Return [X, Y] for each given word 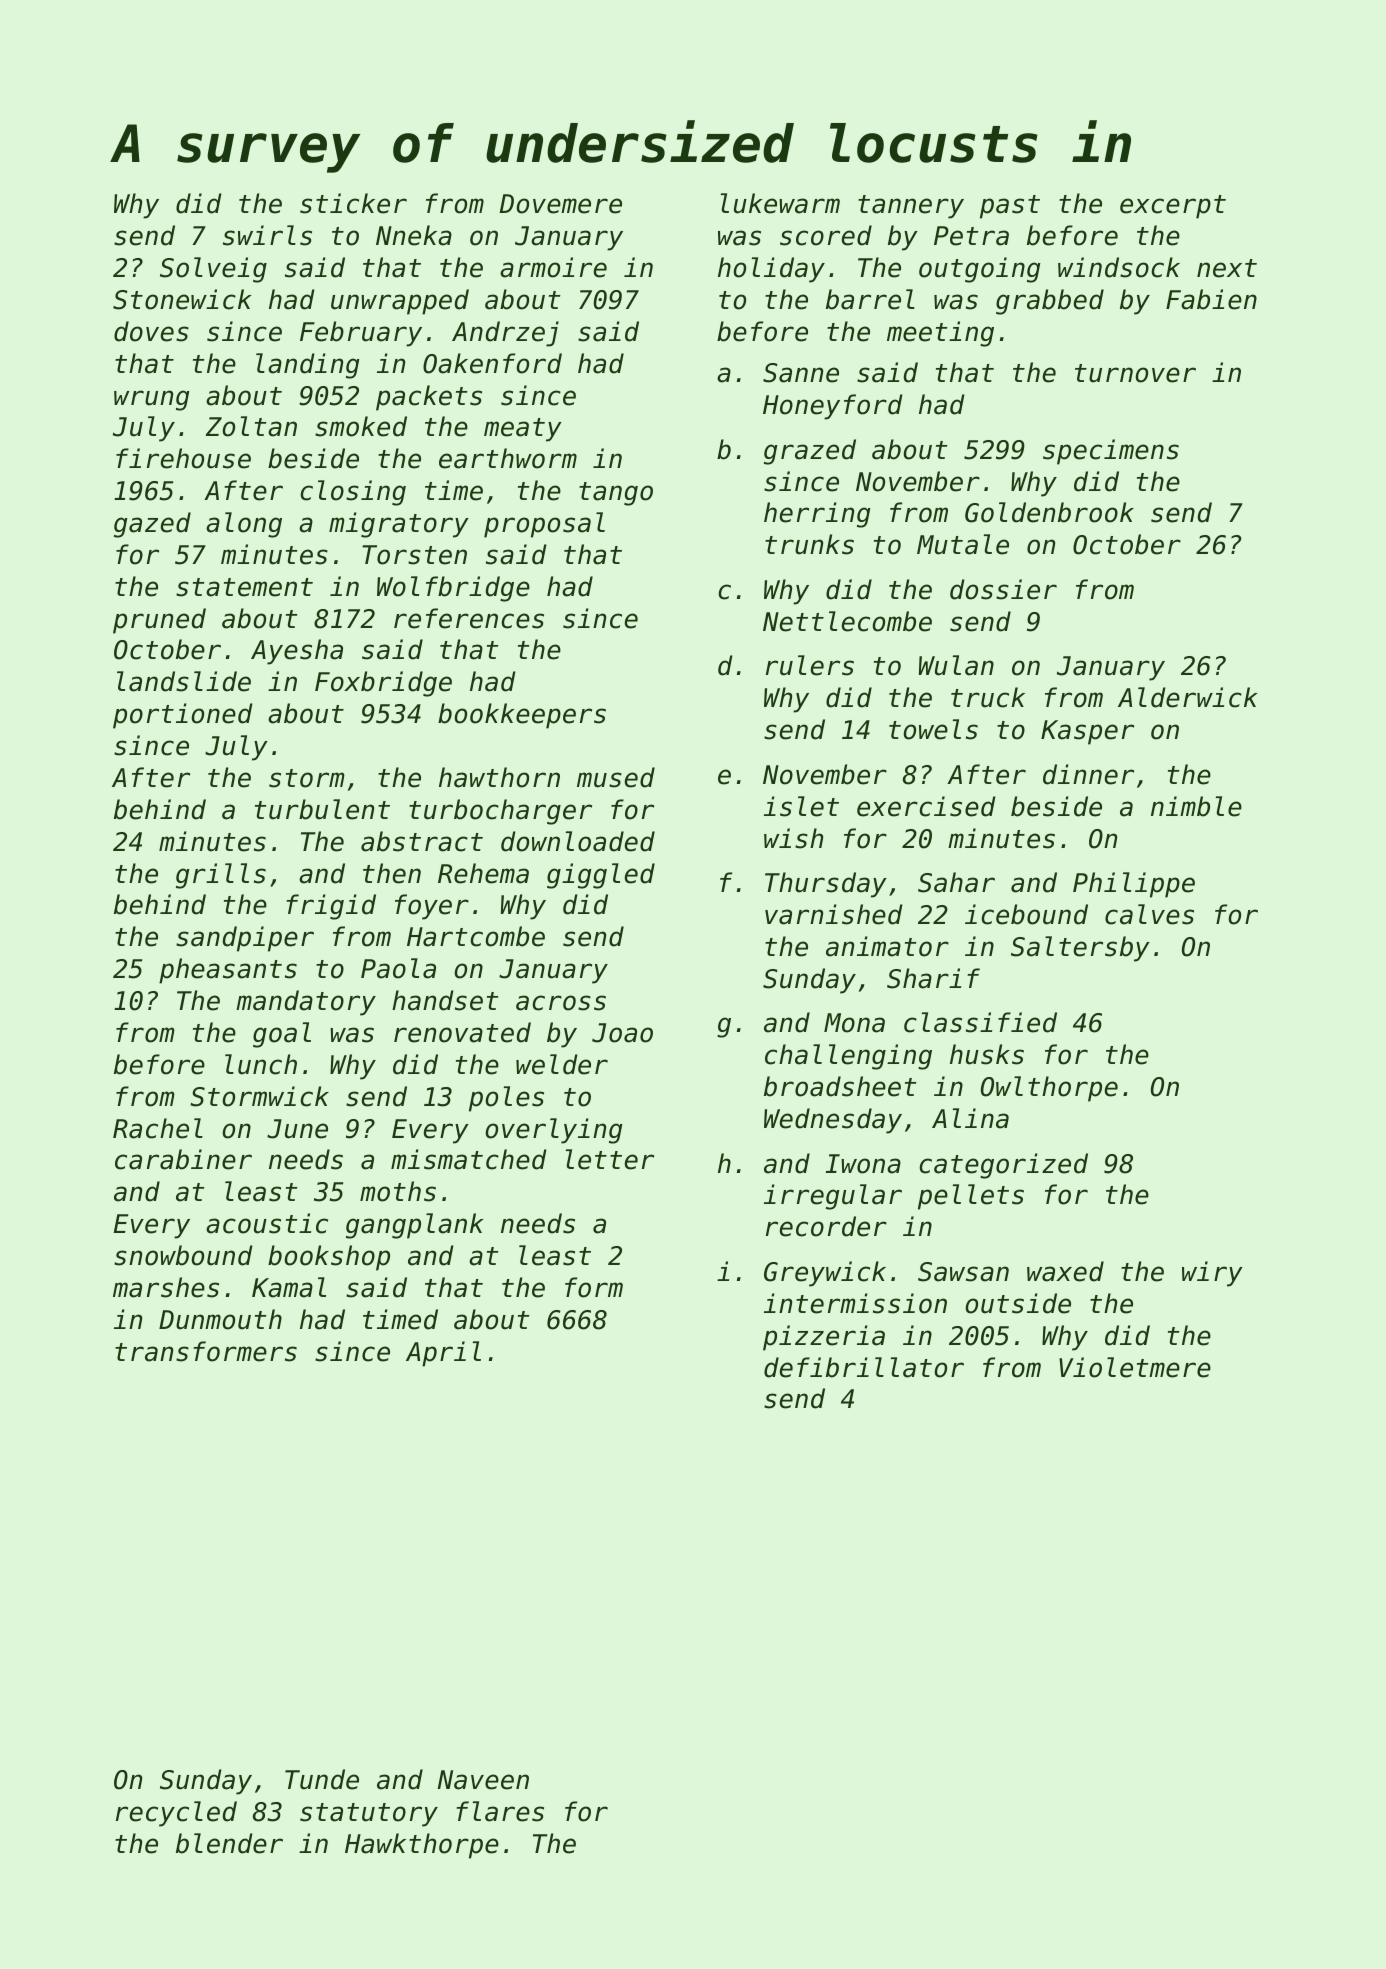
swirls [267, 235]
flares [500, 1811]
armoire [553, 267]
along [244, 525]
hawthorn [499, 777]
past [1010, 207]
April [443, 1354]
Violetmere [1135, 1367]
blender [229, 1843]
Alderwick [1188, 697]
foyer [432, 907]
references [469, 618]
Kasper [1087, 732]
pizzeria [824, 1338]
